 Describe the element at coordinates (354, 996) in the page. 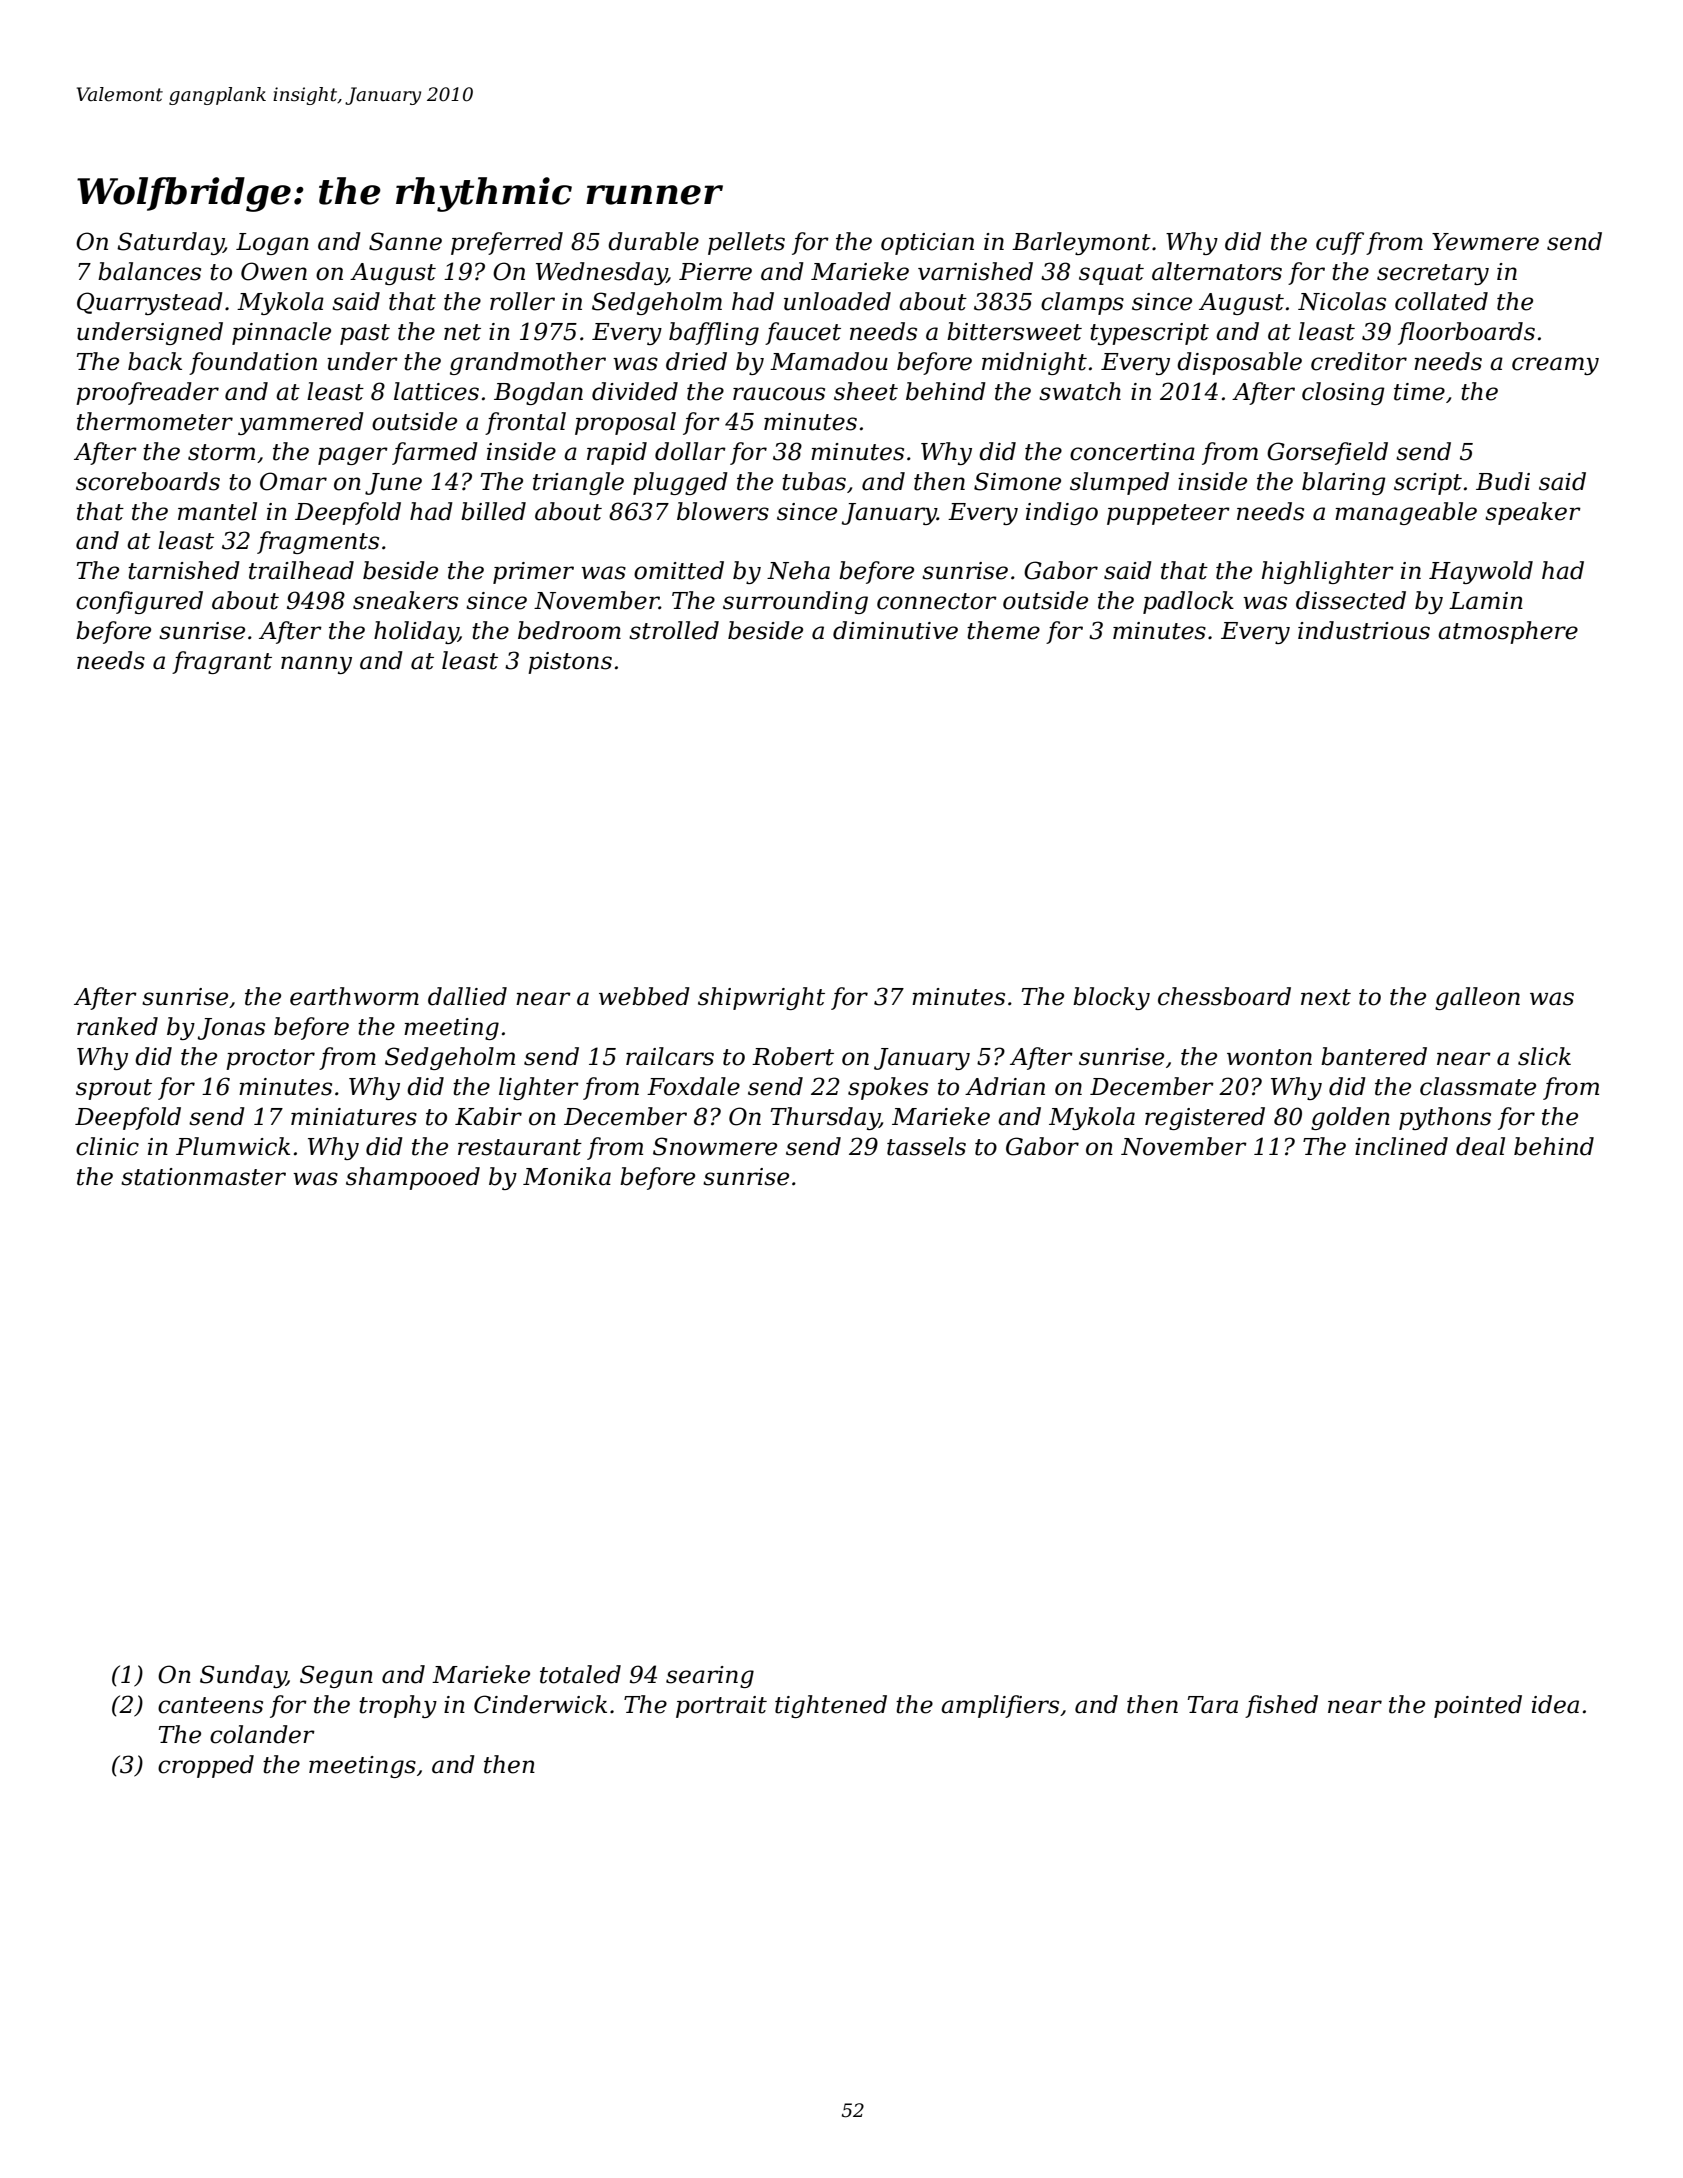

I see `earthworm` at that location.
